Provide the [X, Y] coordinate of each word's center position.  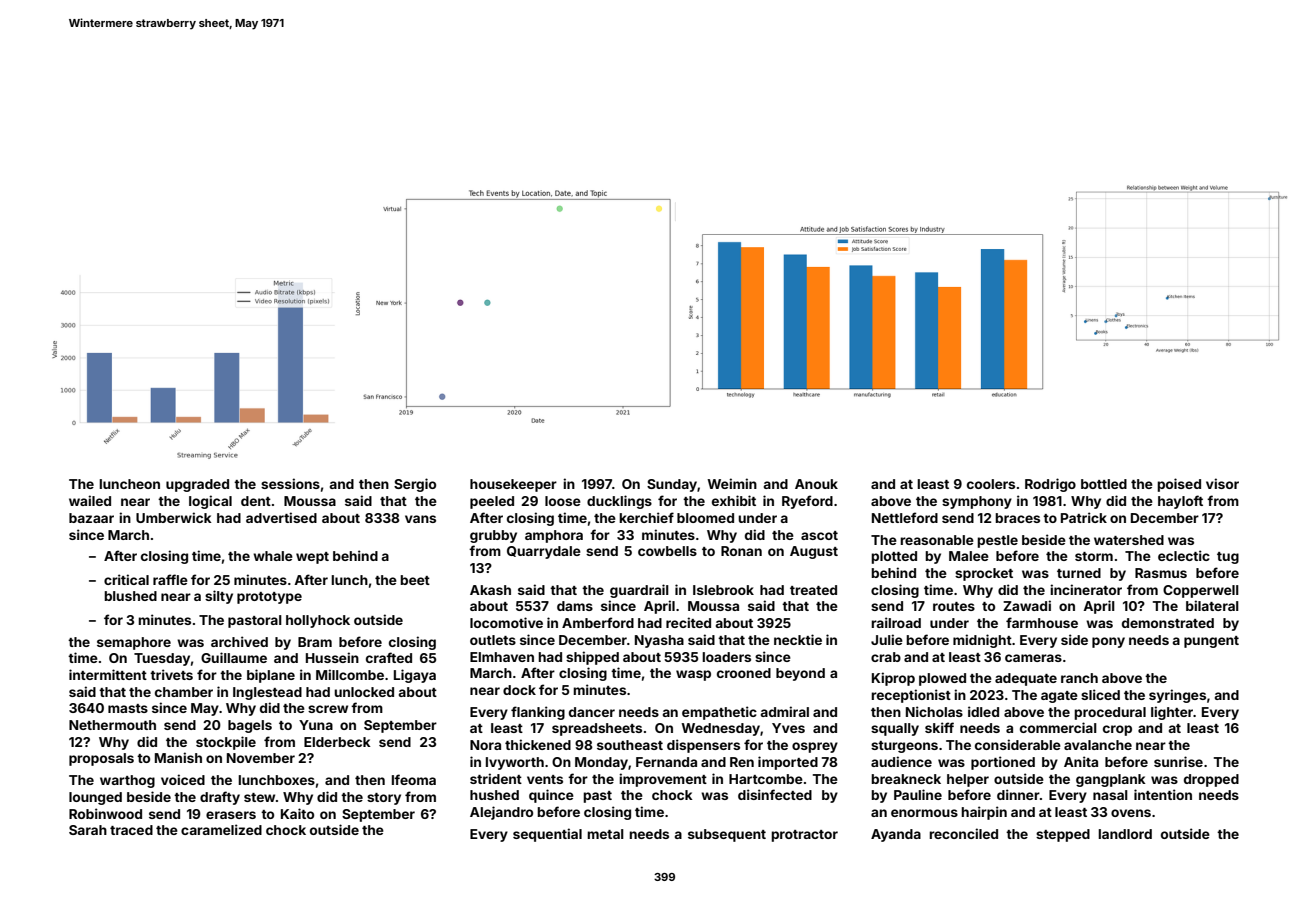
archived [239, 641]
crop [1117, 730]
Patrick [1084, 517]
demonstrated [1168, 623]
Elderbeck [337, 742]
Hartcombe [766, 779]
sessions [290, 483]
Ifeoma [414, 779]
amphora [554, 536]
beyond [800, 674]
